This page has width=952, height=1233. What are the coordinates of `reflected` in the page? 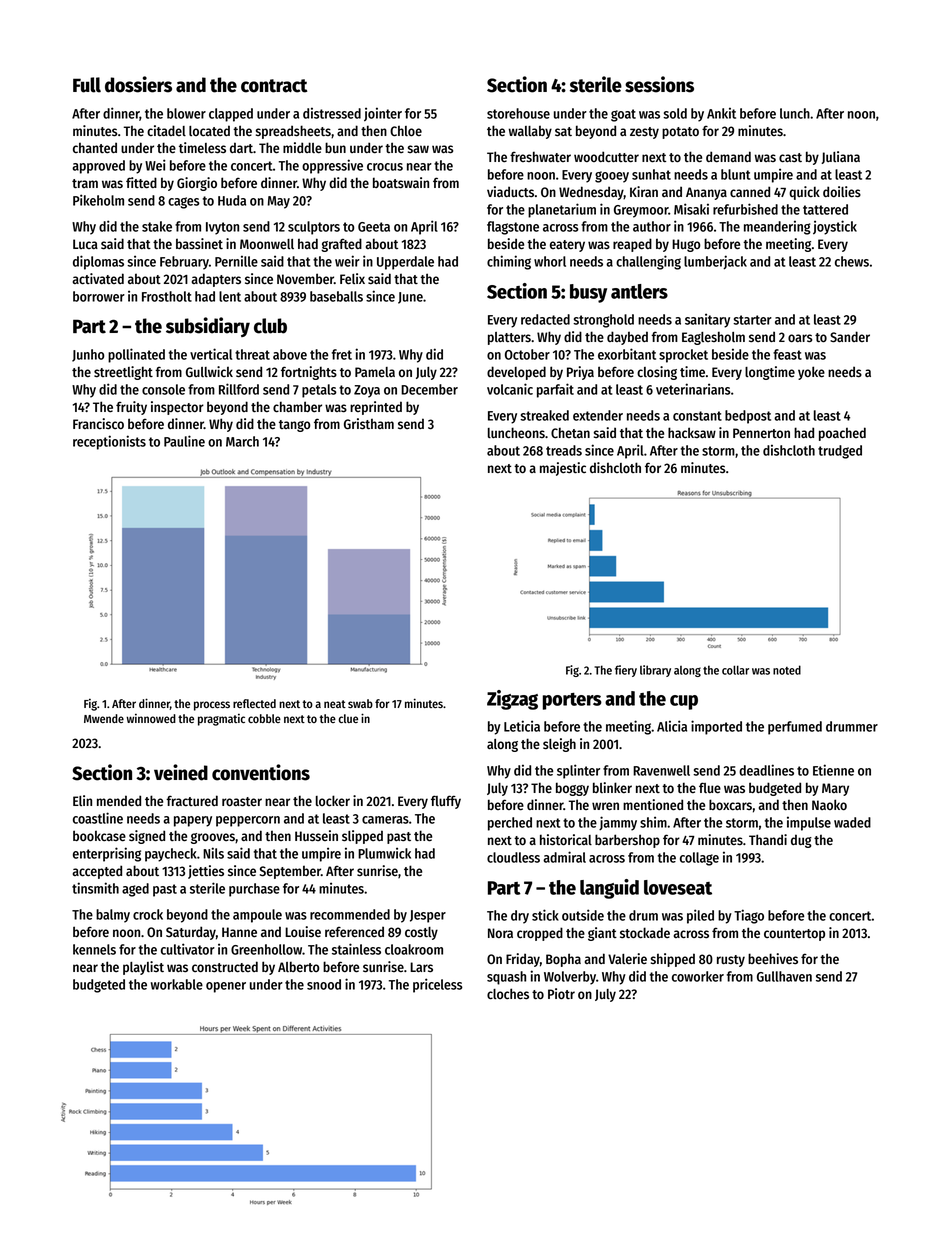 It's located at (254, 703).
